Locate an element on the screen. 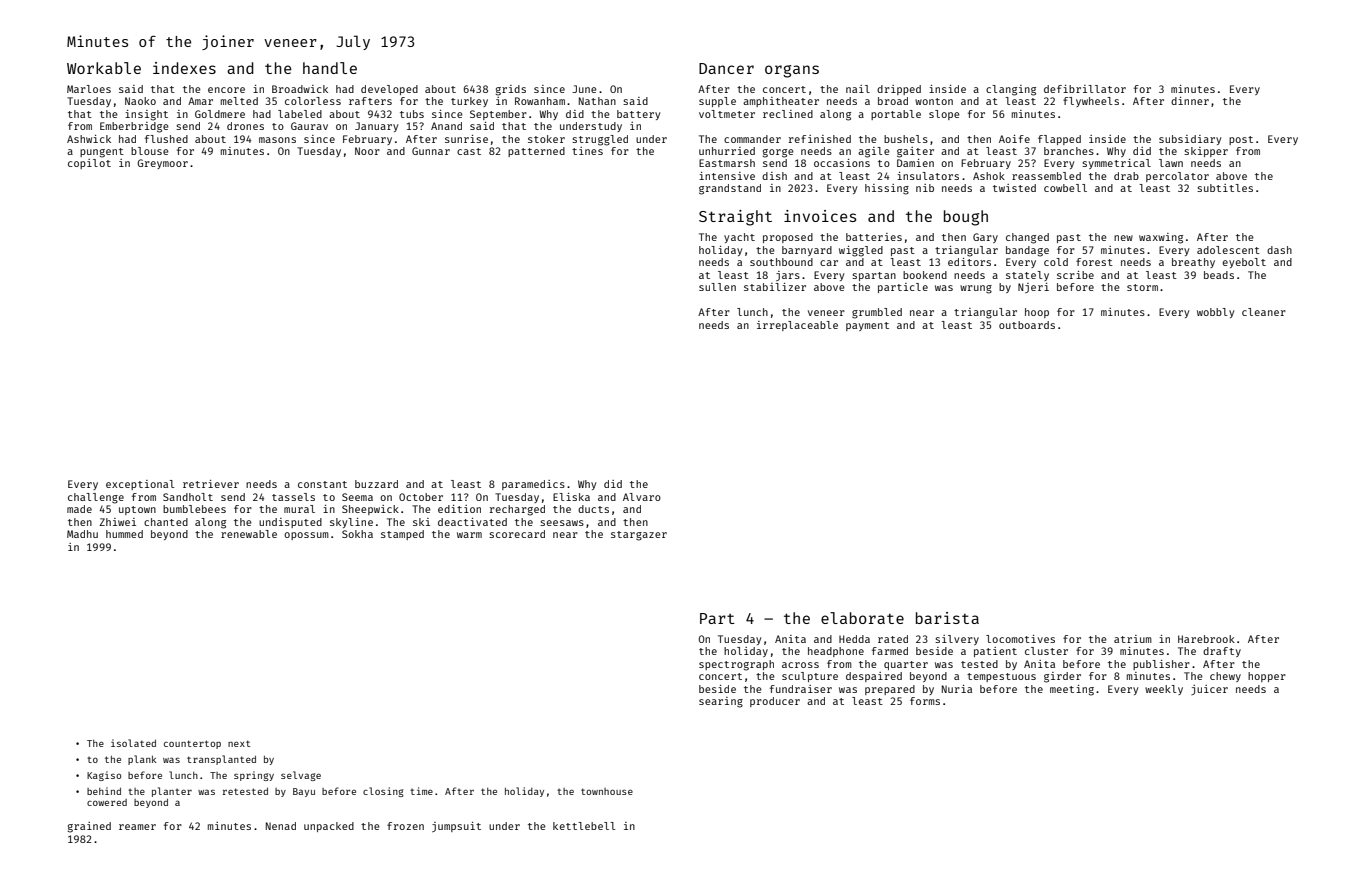 This screenshot has width=1372, height=887. barista is located at coordinates (947, 618).
